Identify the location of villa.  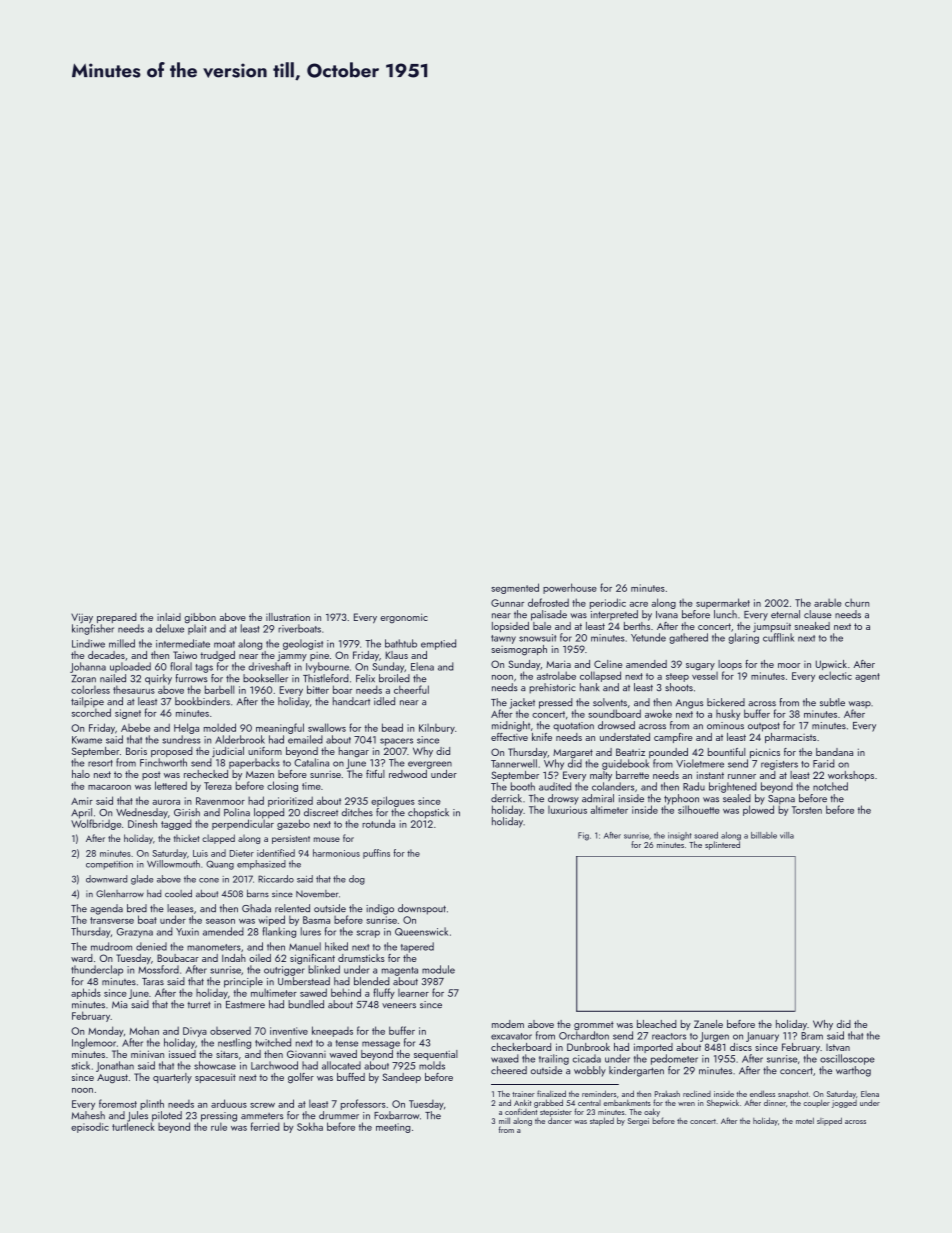
(787, 835).
